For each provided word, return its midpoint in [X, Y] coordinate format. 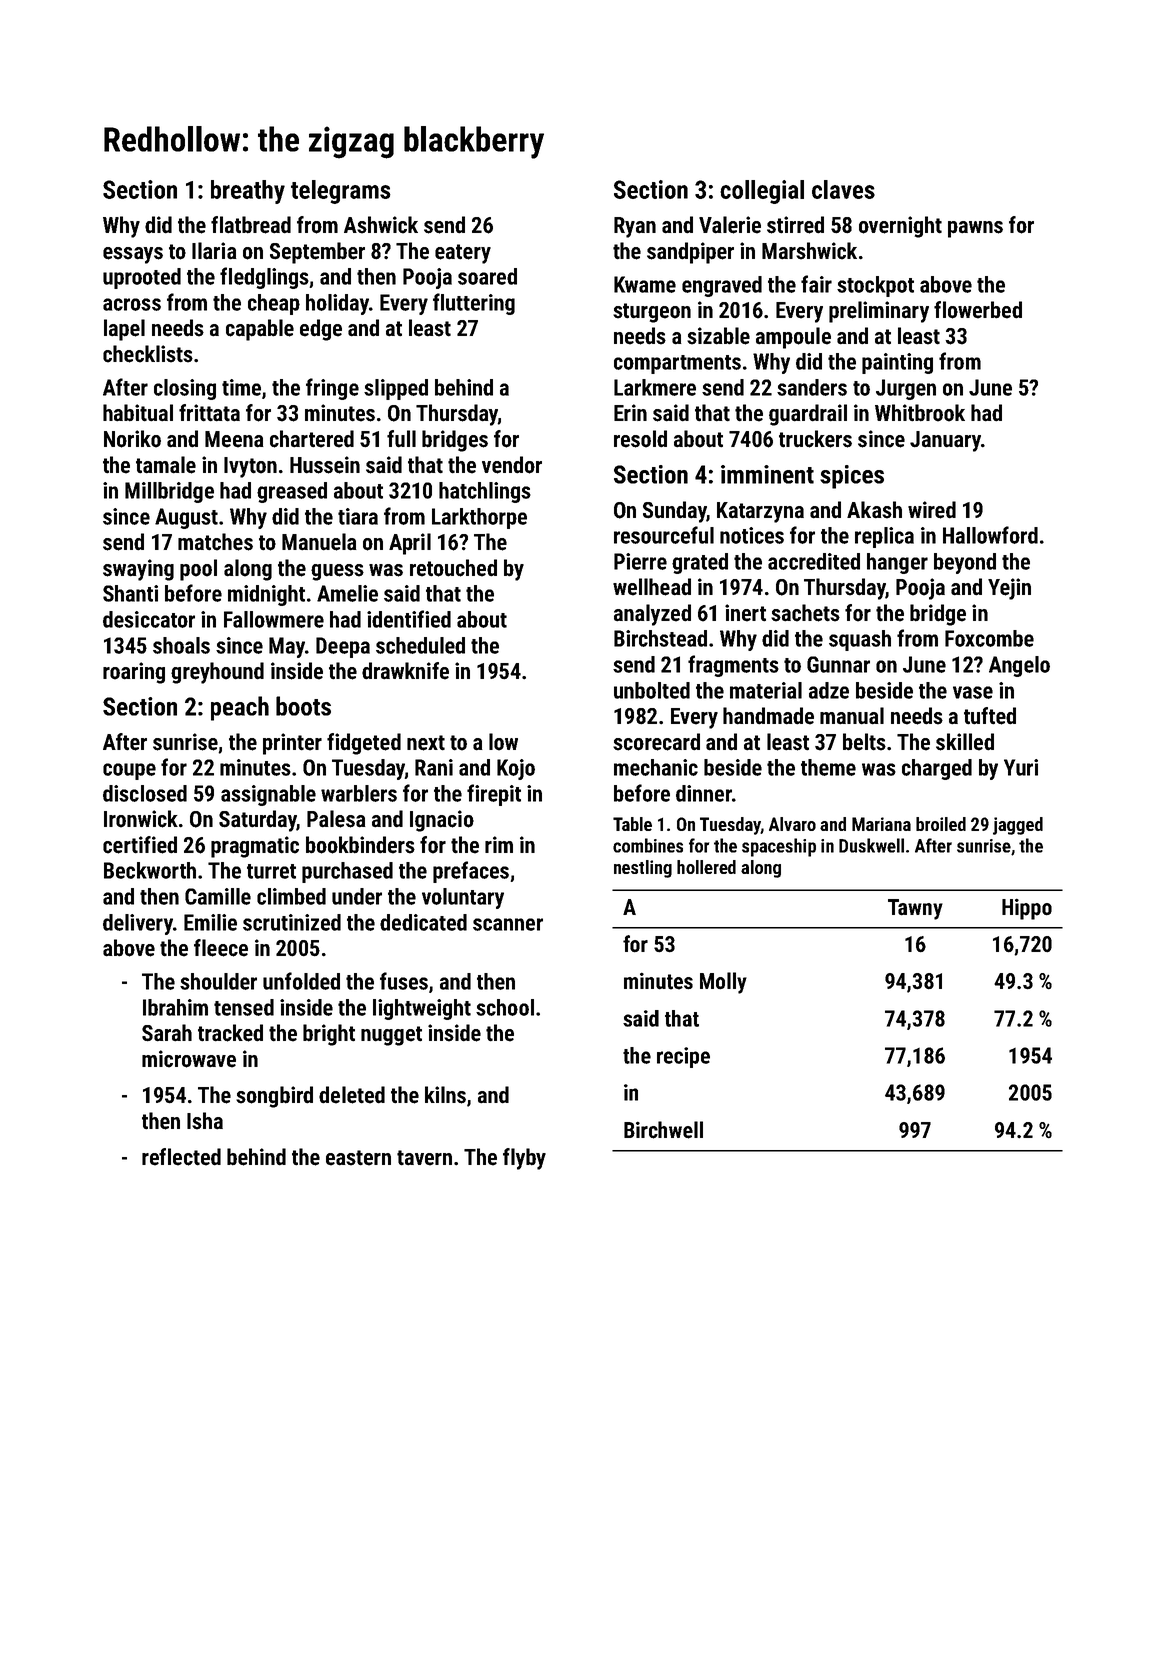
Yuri [1021, 767]
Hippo [1027, 909]
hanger [897, 563]
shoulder [218, 981]
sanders [812, 387]
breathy [248, 192]
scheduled [420, 645]
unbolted [652, 690]
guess [337, 572]
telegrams [341, 192]
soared [487, 276]
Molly [723, 983]
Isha [205, 1121]
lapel [124, 330]
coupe [129, 771]
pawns [975, 229]
